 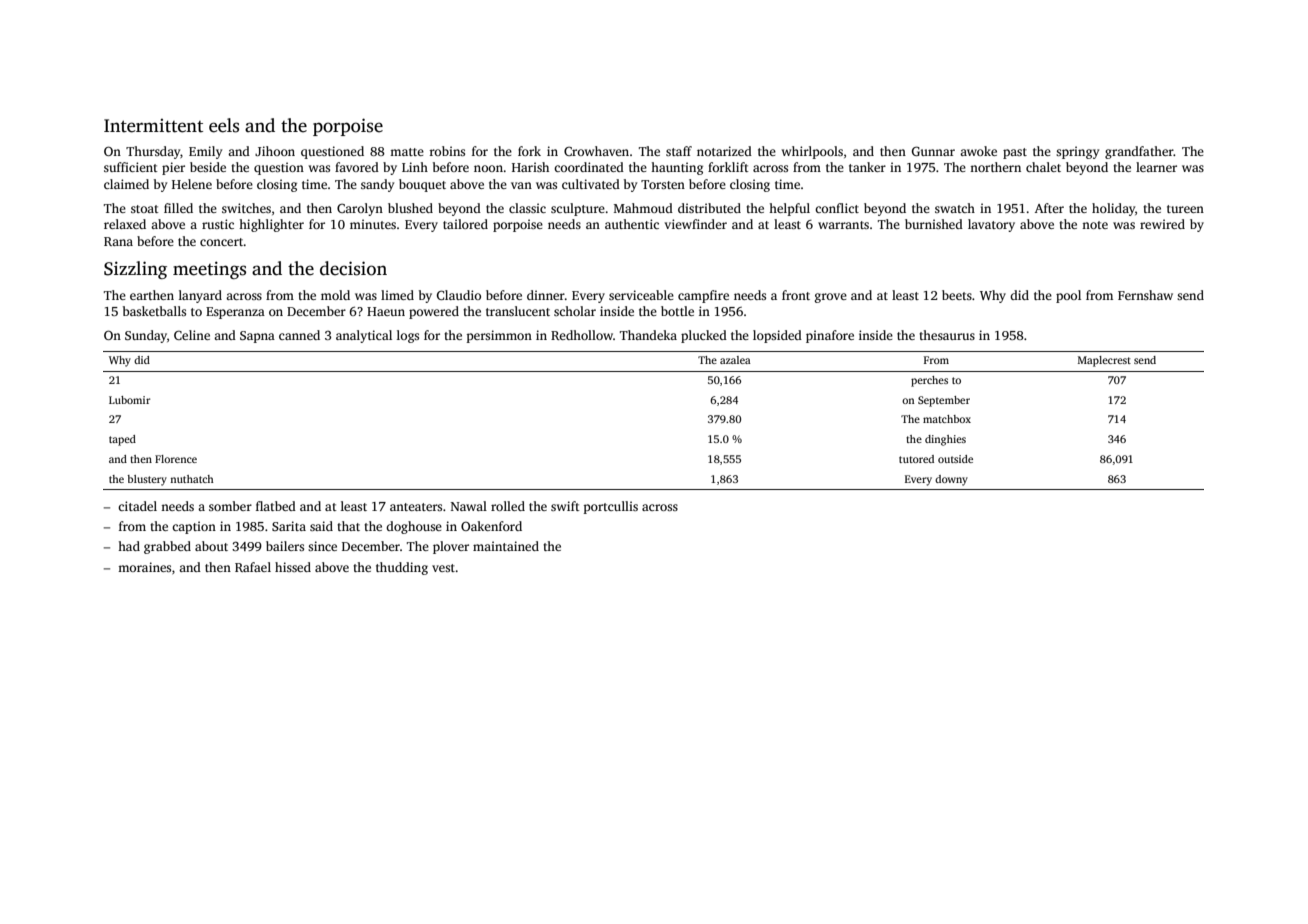 I want to click on blustery, so click(x=147, y=480).
